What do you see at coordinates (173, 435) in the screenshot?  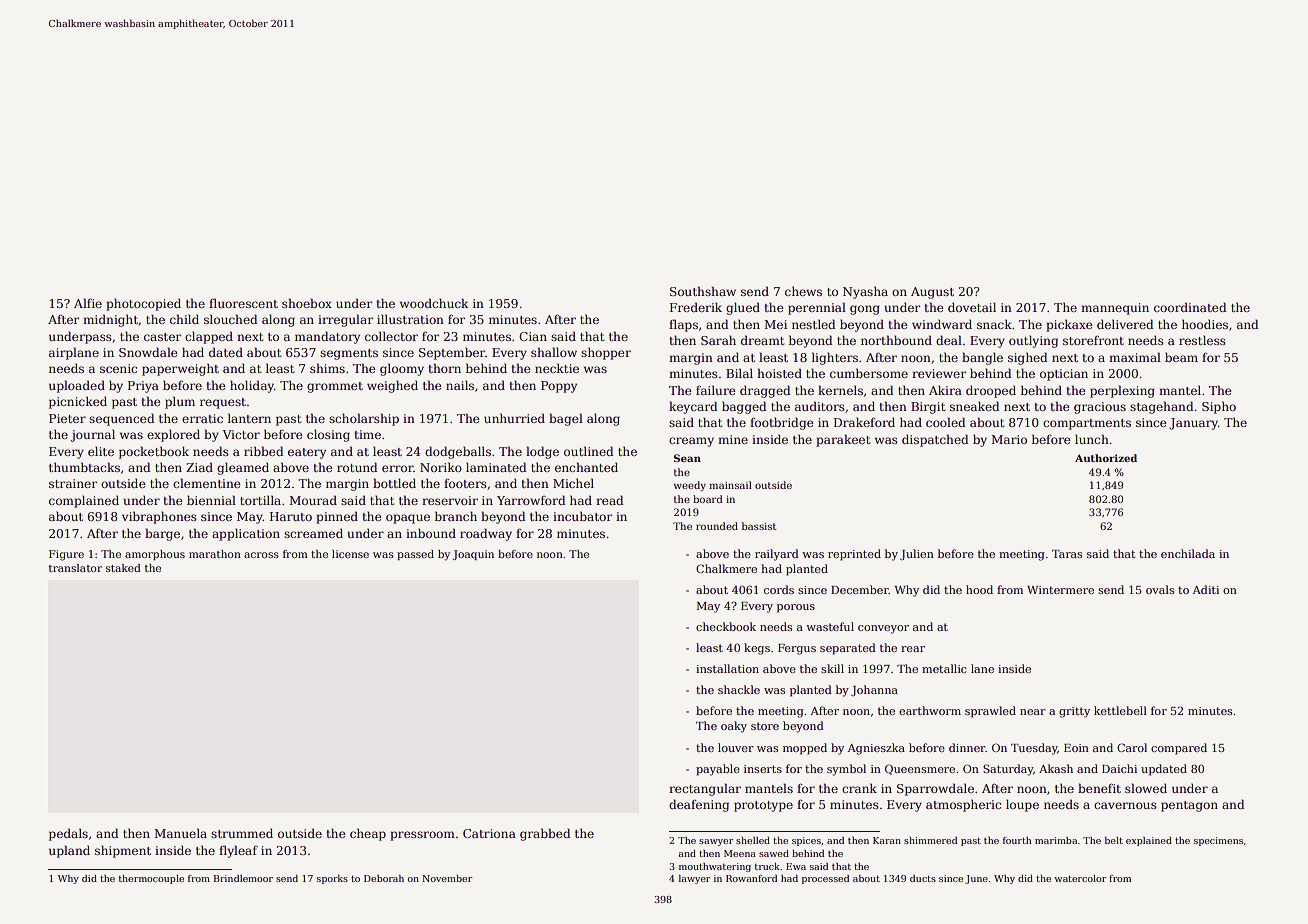 I see `explored` at bounding box center [173, 435].
